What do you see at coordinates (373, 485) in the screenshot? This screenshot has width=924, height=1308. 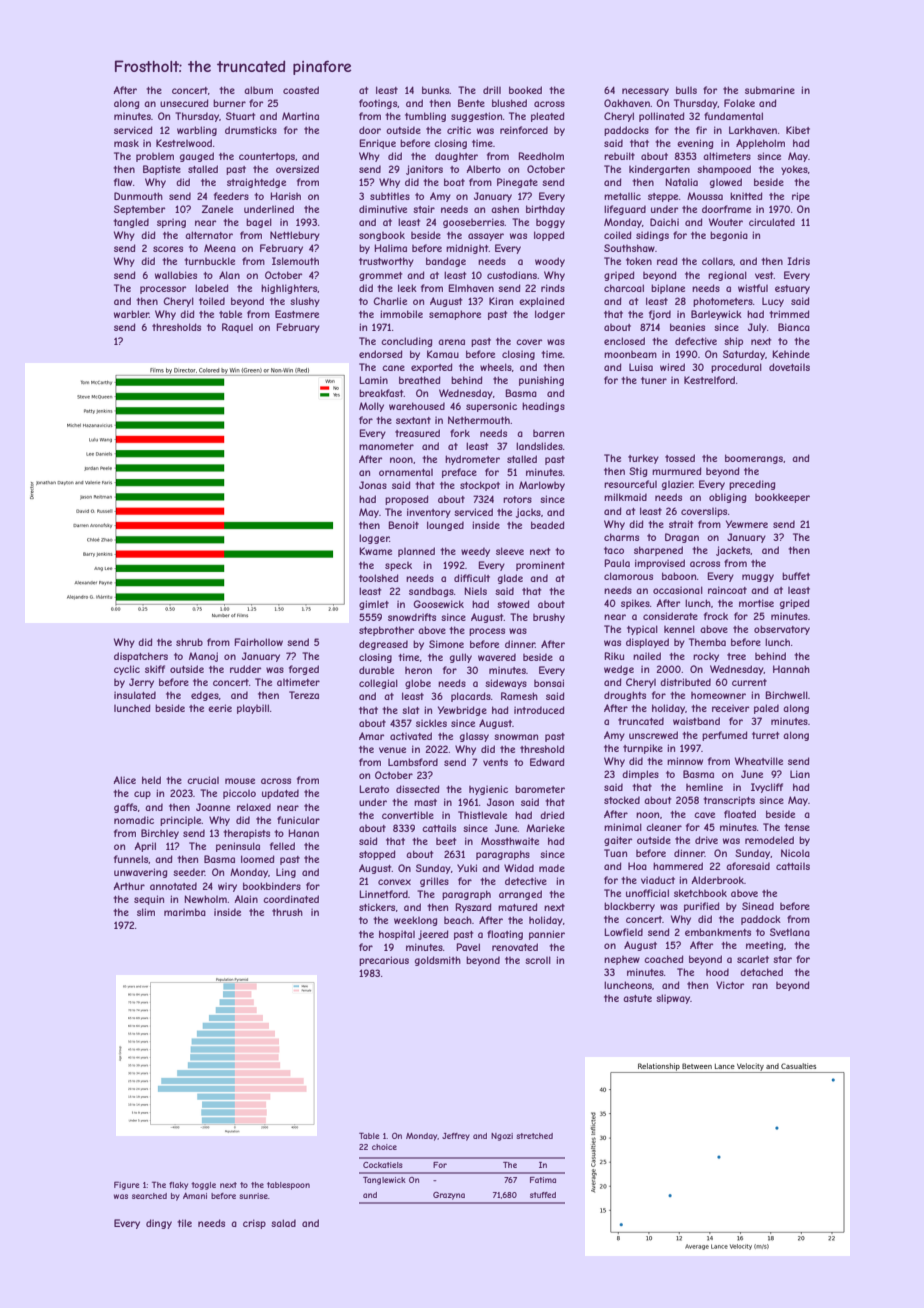 I see `Jonas` at bounding box center [373, 485].
